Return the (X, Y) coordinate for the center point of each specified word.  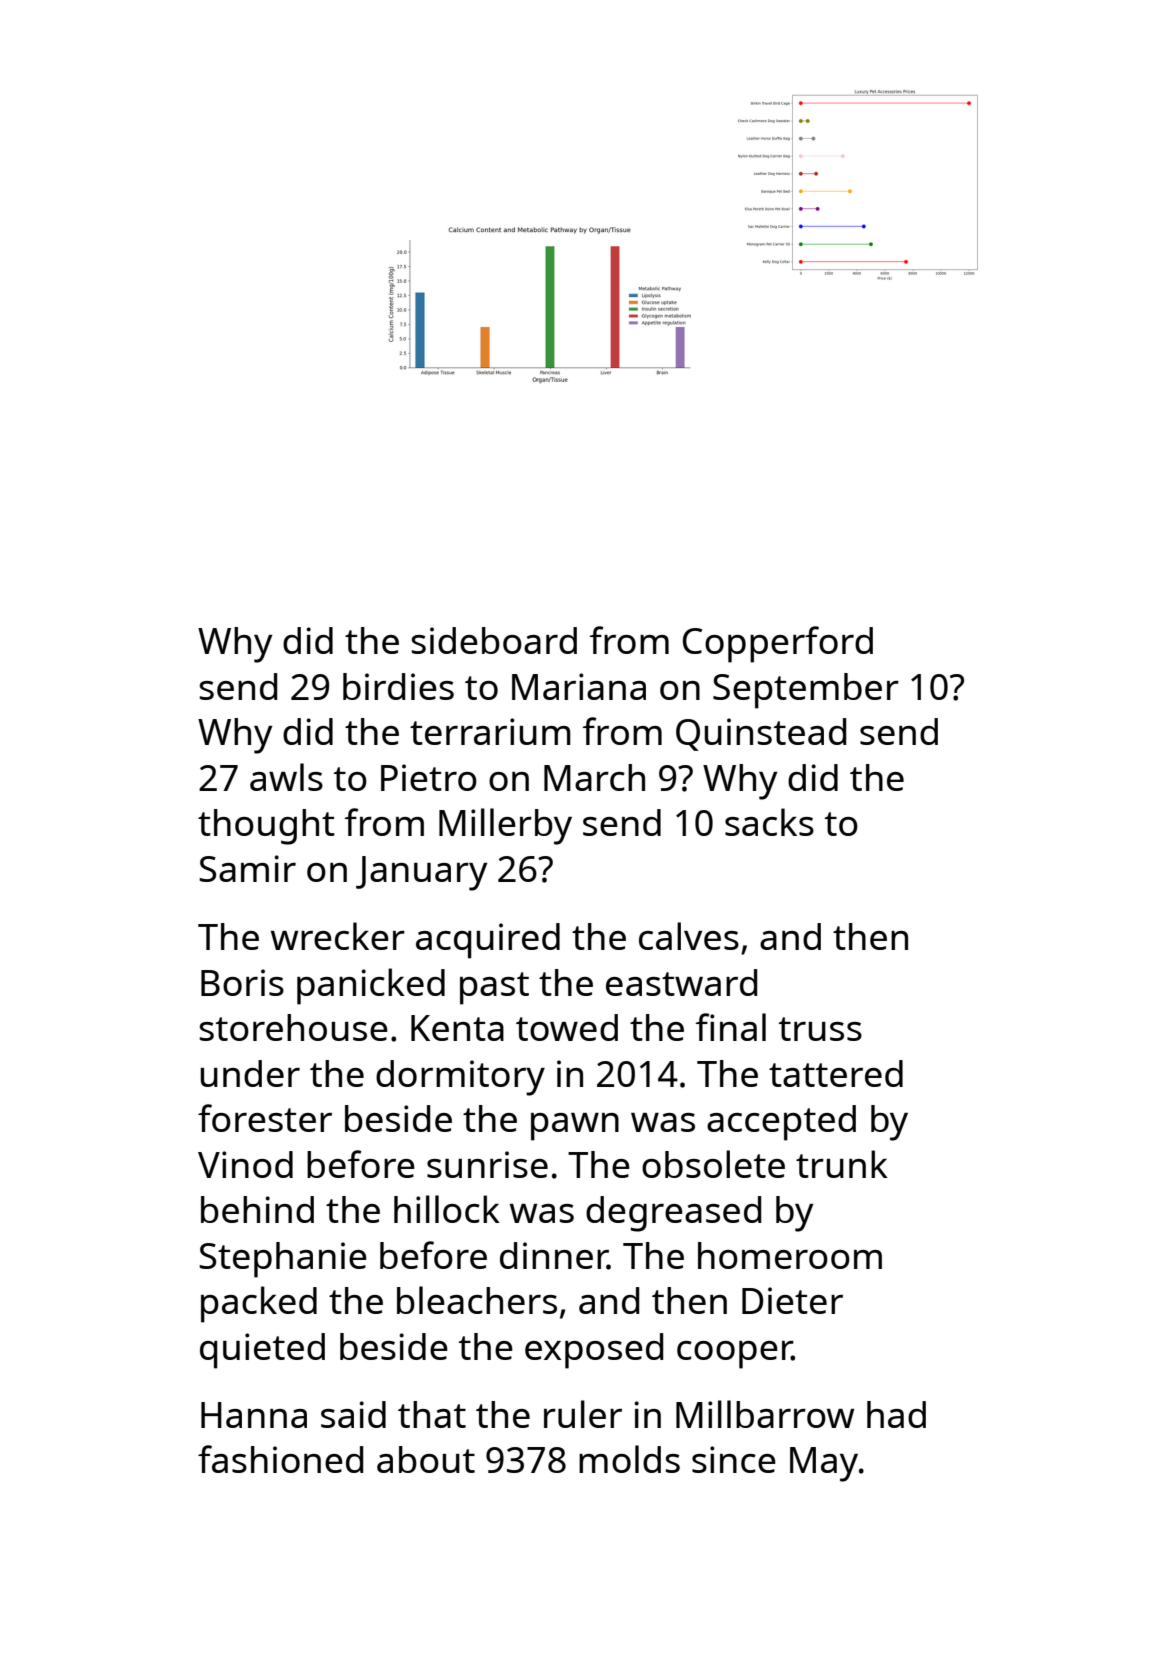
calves (689, 936)
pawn (575, 1127)
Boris (242, 982)
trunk (842, 1164)
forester (265, 1118)
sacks (769, 822)
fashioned (280, 1459)
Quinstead (761, 734)
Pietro (429, 777)
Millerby (505, 826)
